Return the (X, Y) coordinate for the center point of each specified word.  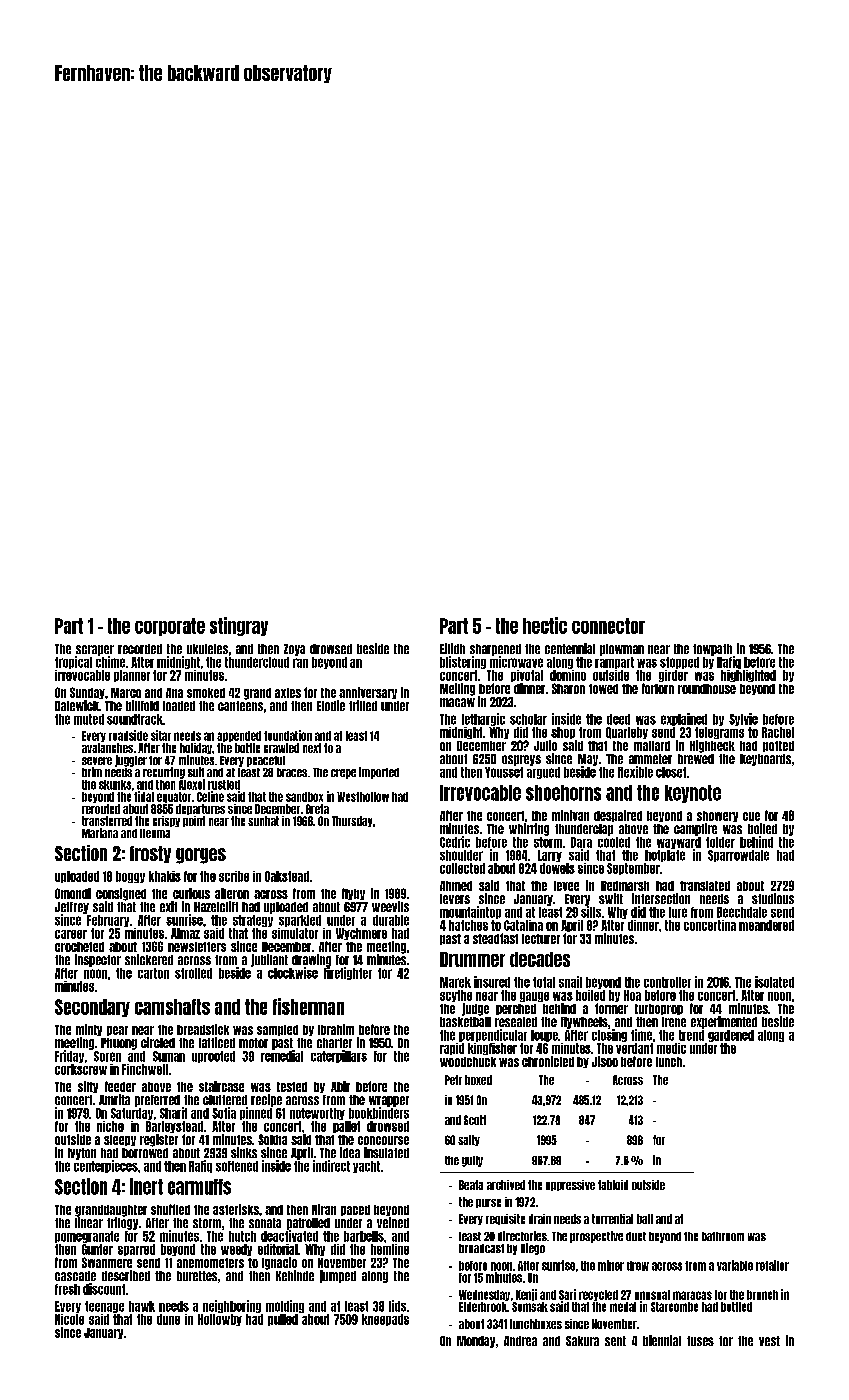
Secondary (92, 1008)
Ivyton (82, 1154)
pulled (283, 1320)
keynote (693, 794)
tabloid (613, 1185)
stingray (239, 626)
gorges (201, 856)
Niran (324, 1209)
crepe (343, 774)
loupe (544, 1036)
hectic (545, 625)
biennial (662, 1340)
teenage (104, 1307)
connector (608, 626)
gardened (731, 1036)
